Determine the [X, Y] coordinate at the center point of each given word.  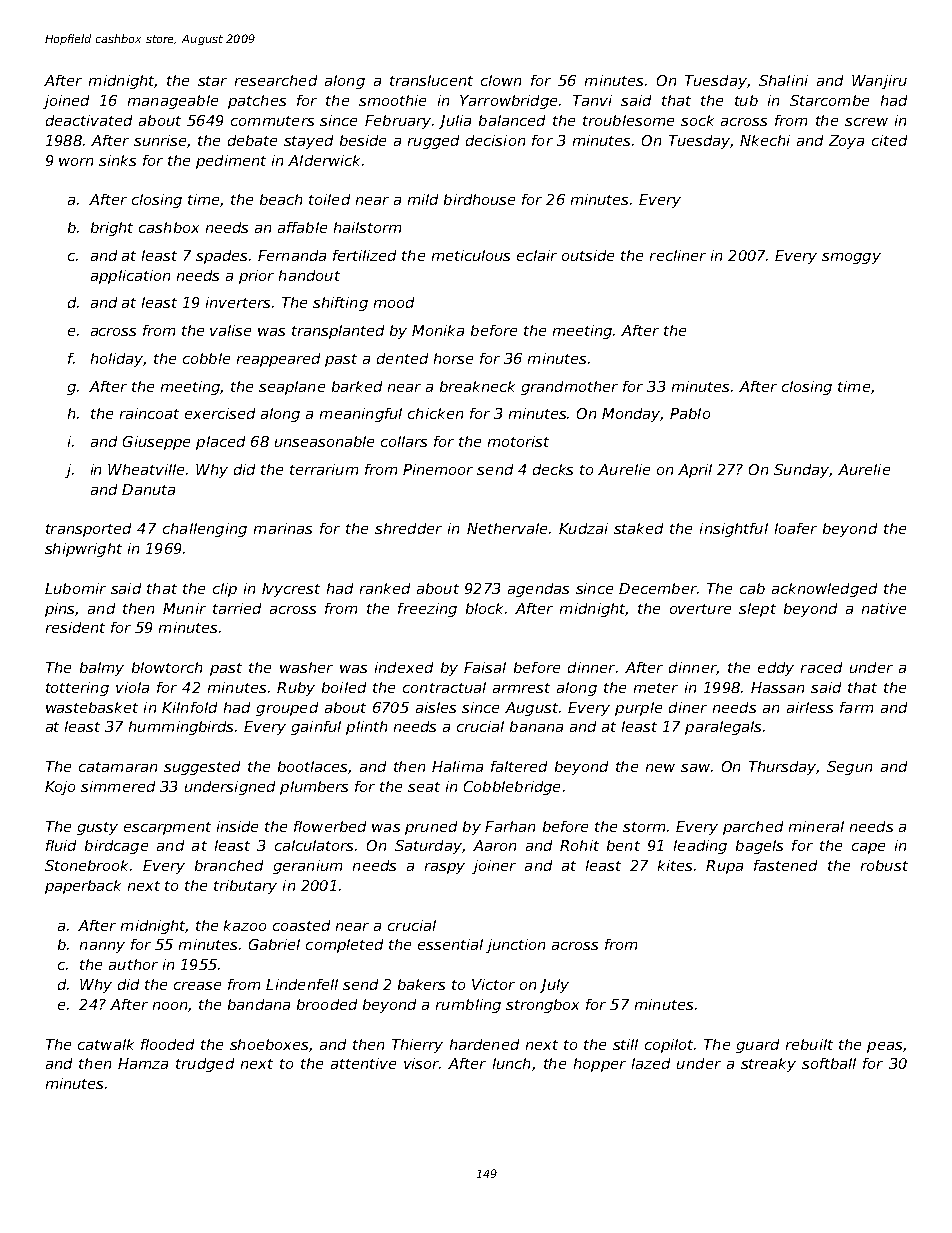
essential [450, 944]
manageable [173, 102]
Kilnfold [189, 707]
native [884, 608]
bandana [259, 1004]
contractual [444, 687]
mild [423, 199]
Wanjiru [879, 82]
